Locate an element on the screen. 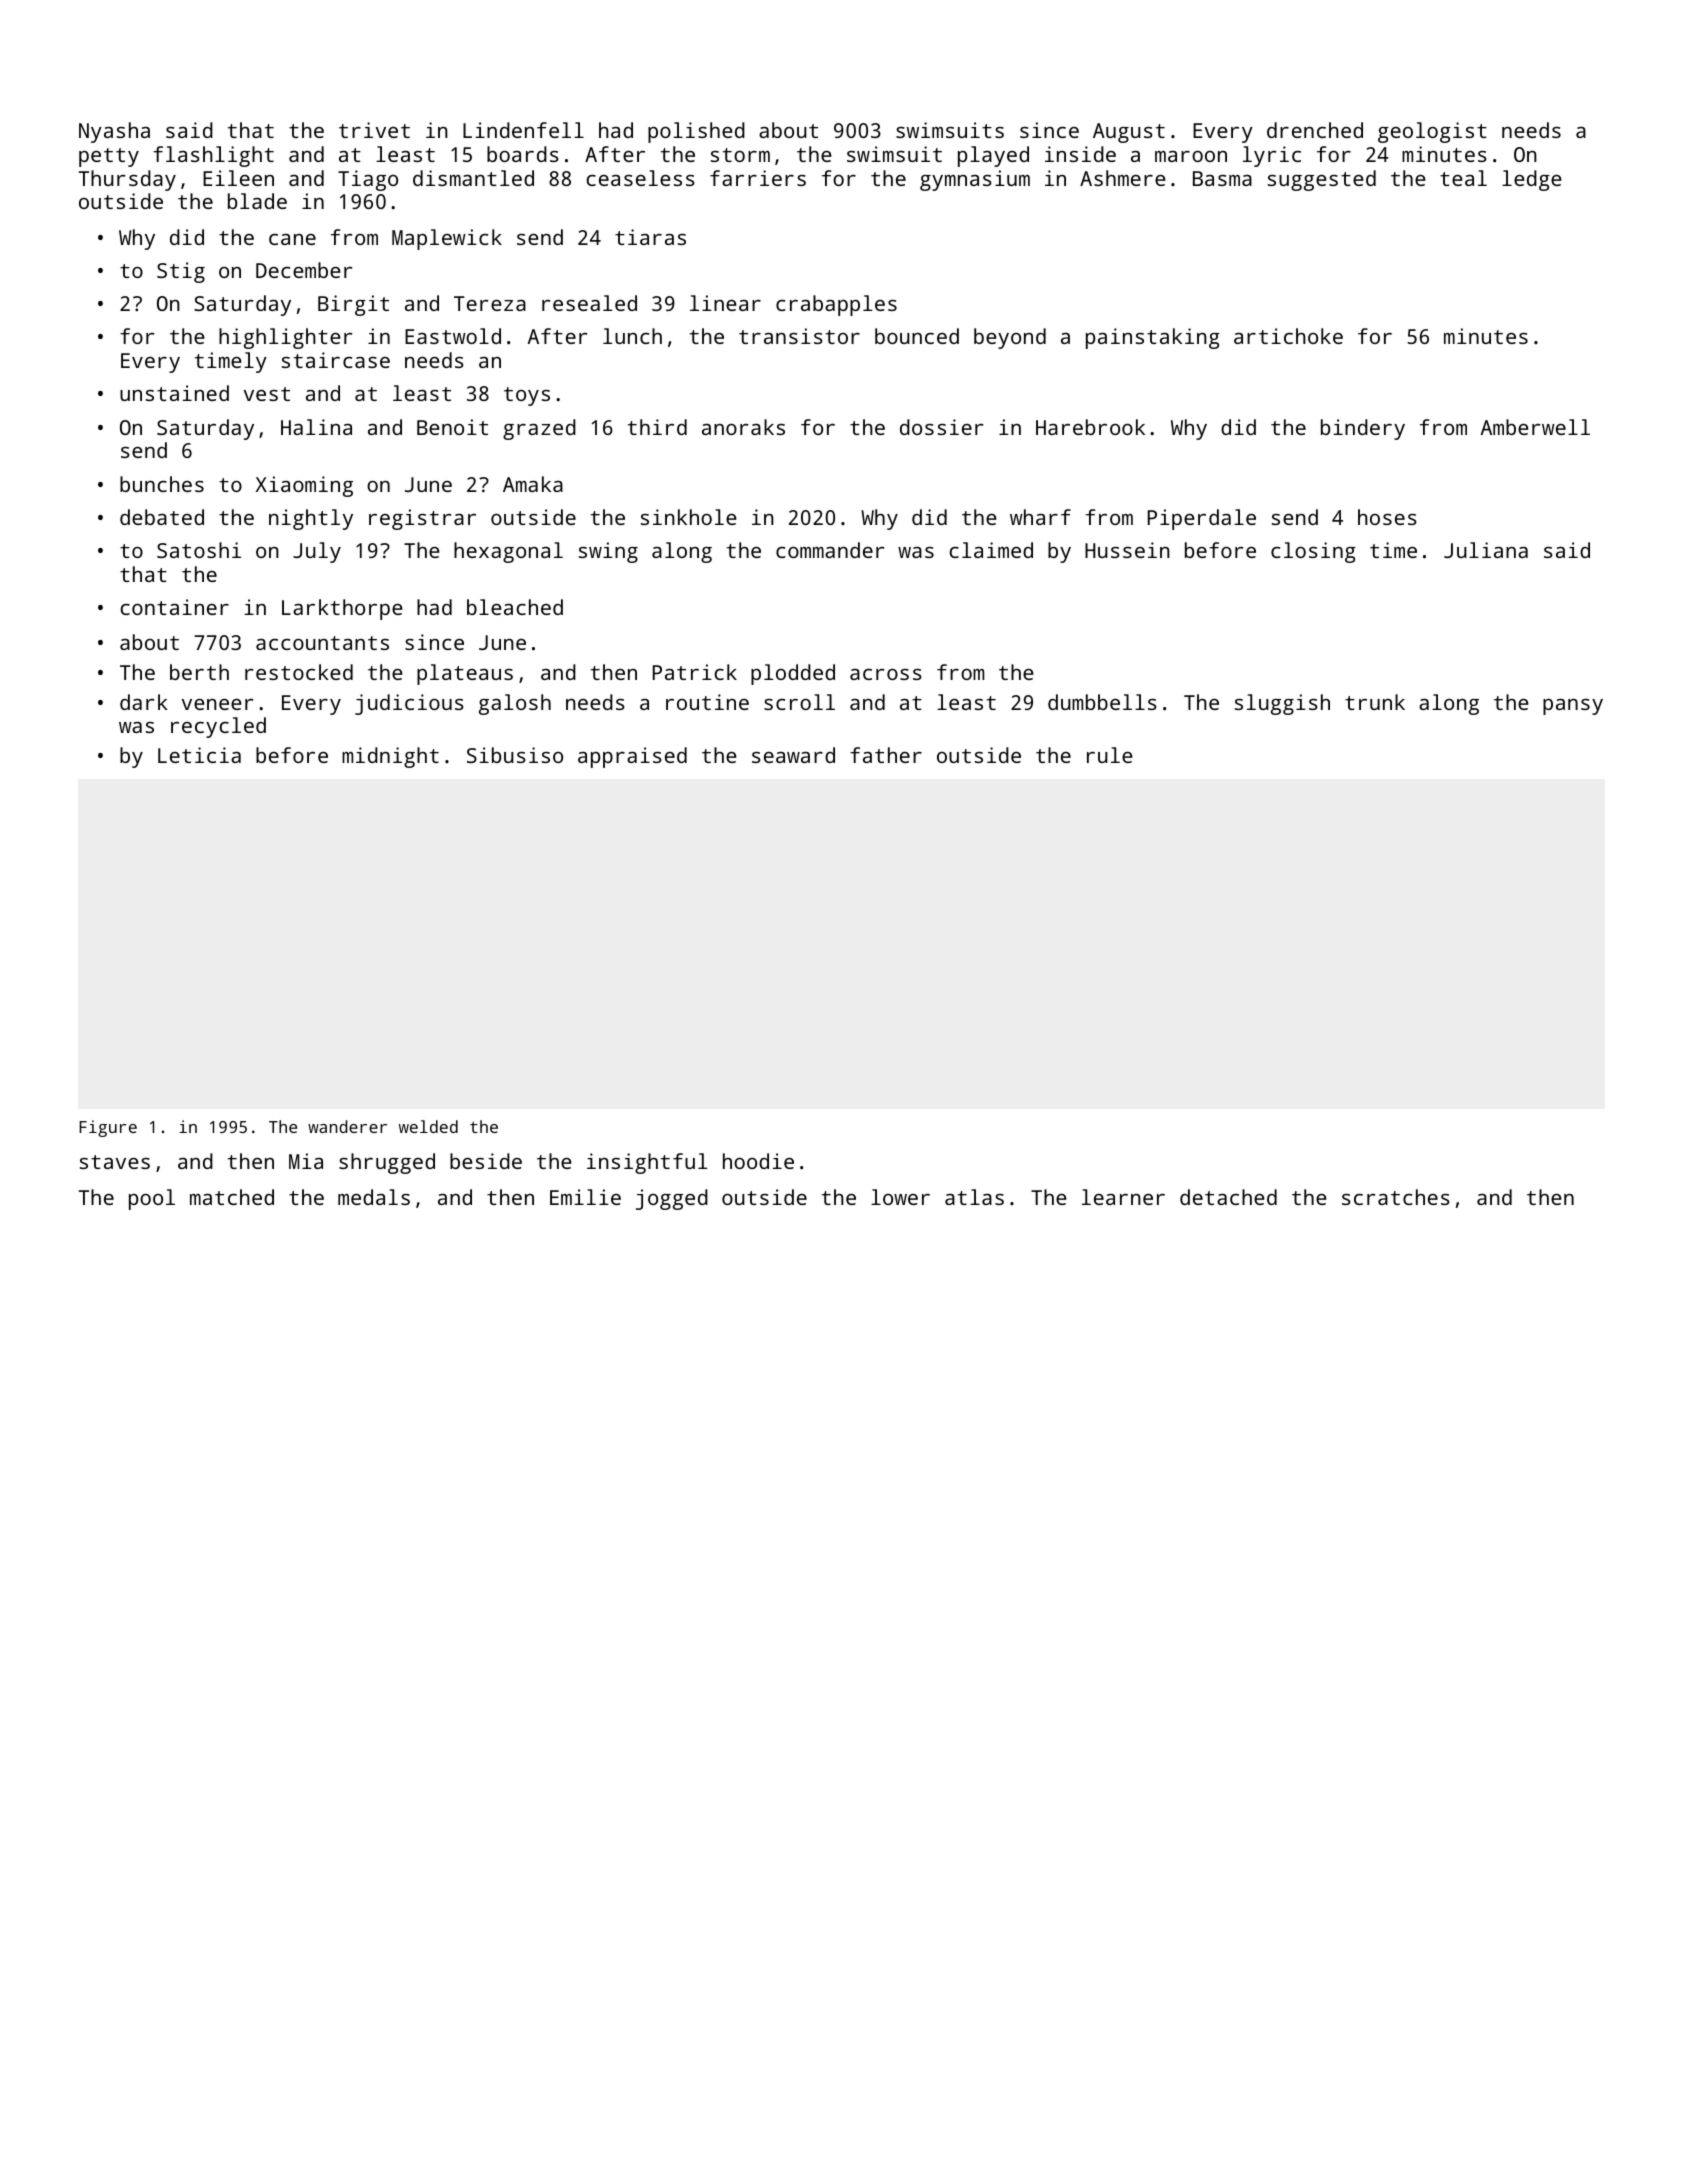  atlas is located at coordinates (974, 1197).
